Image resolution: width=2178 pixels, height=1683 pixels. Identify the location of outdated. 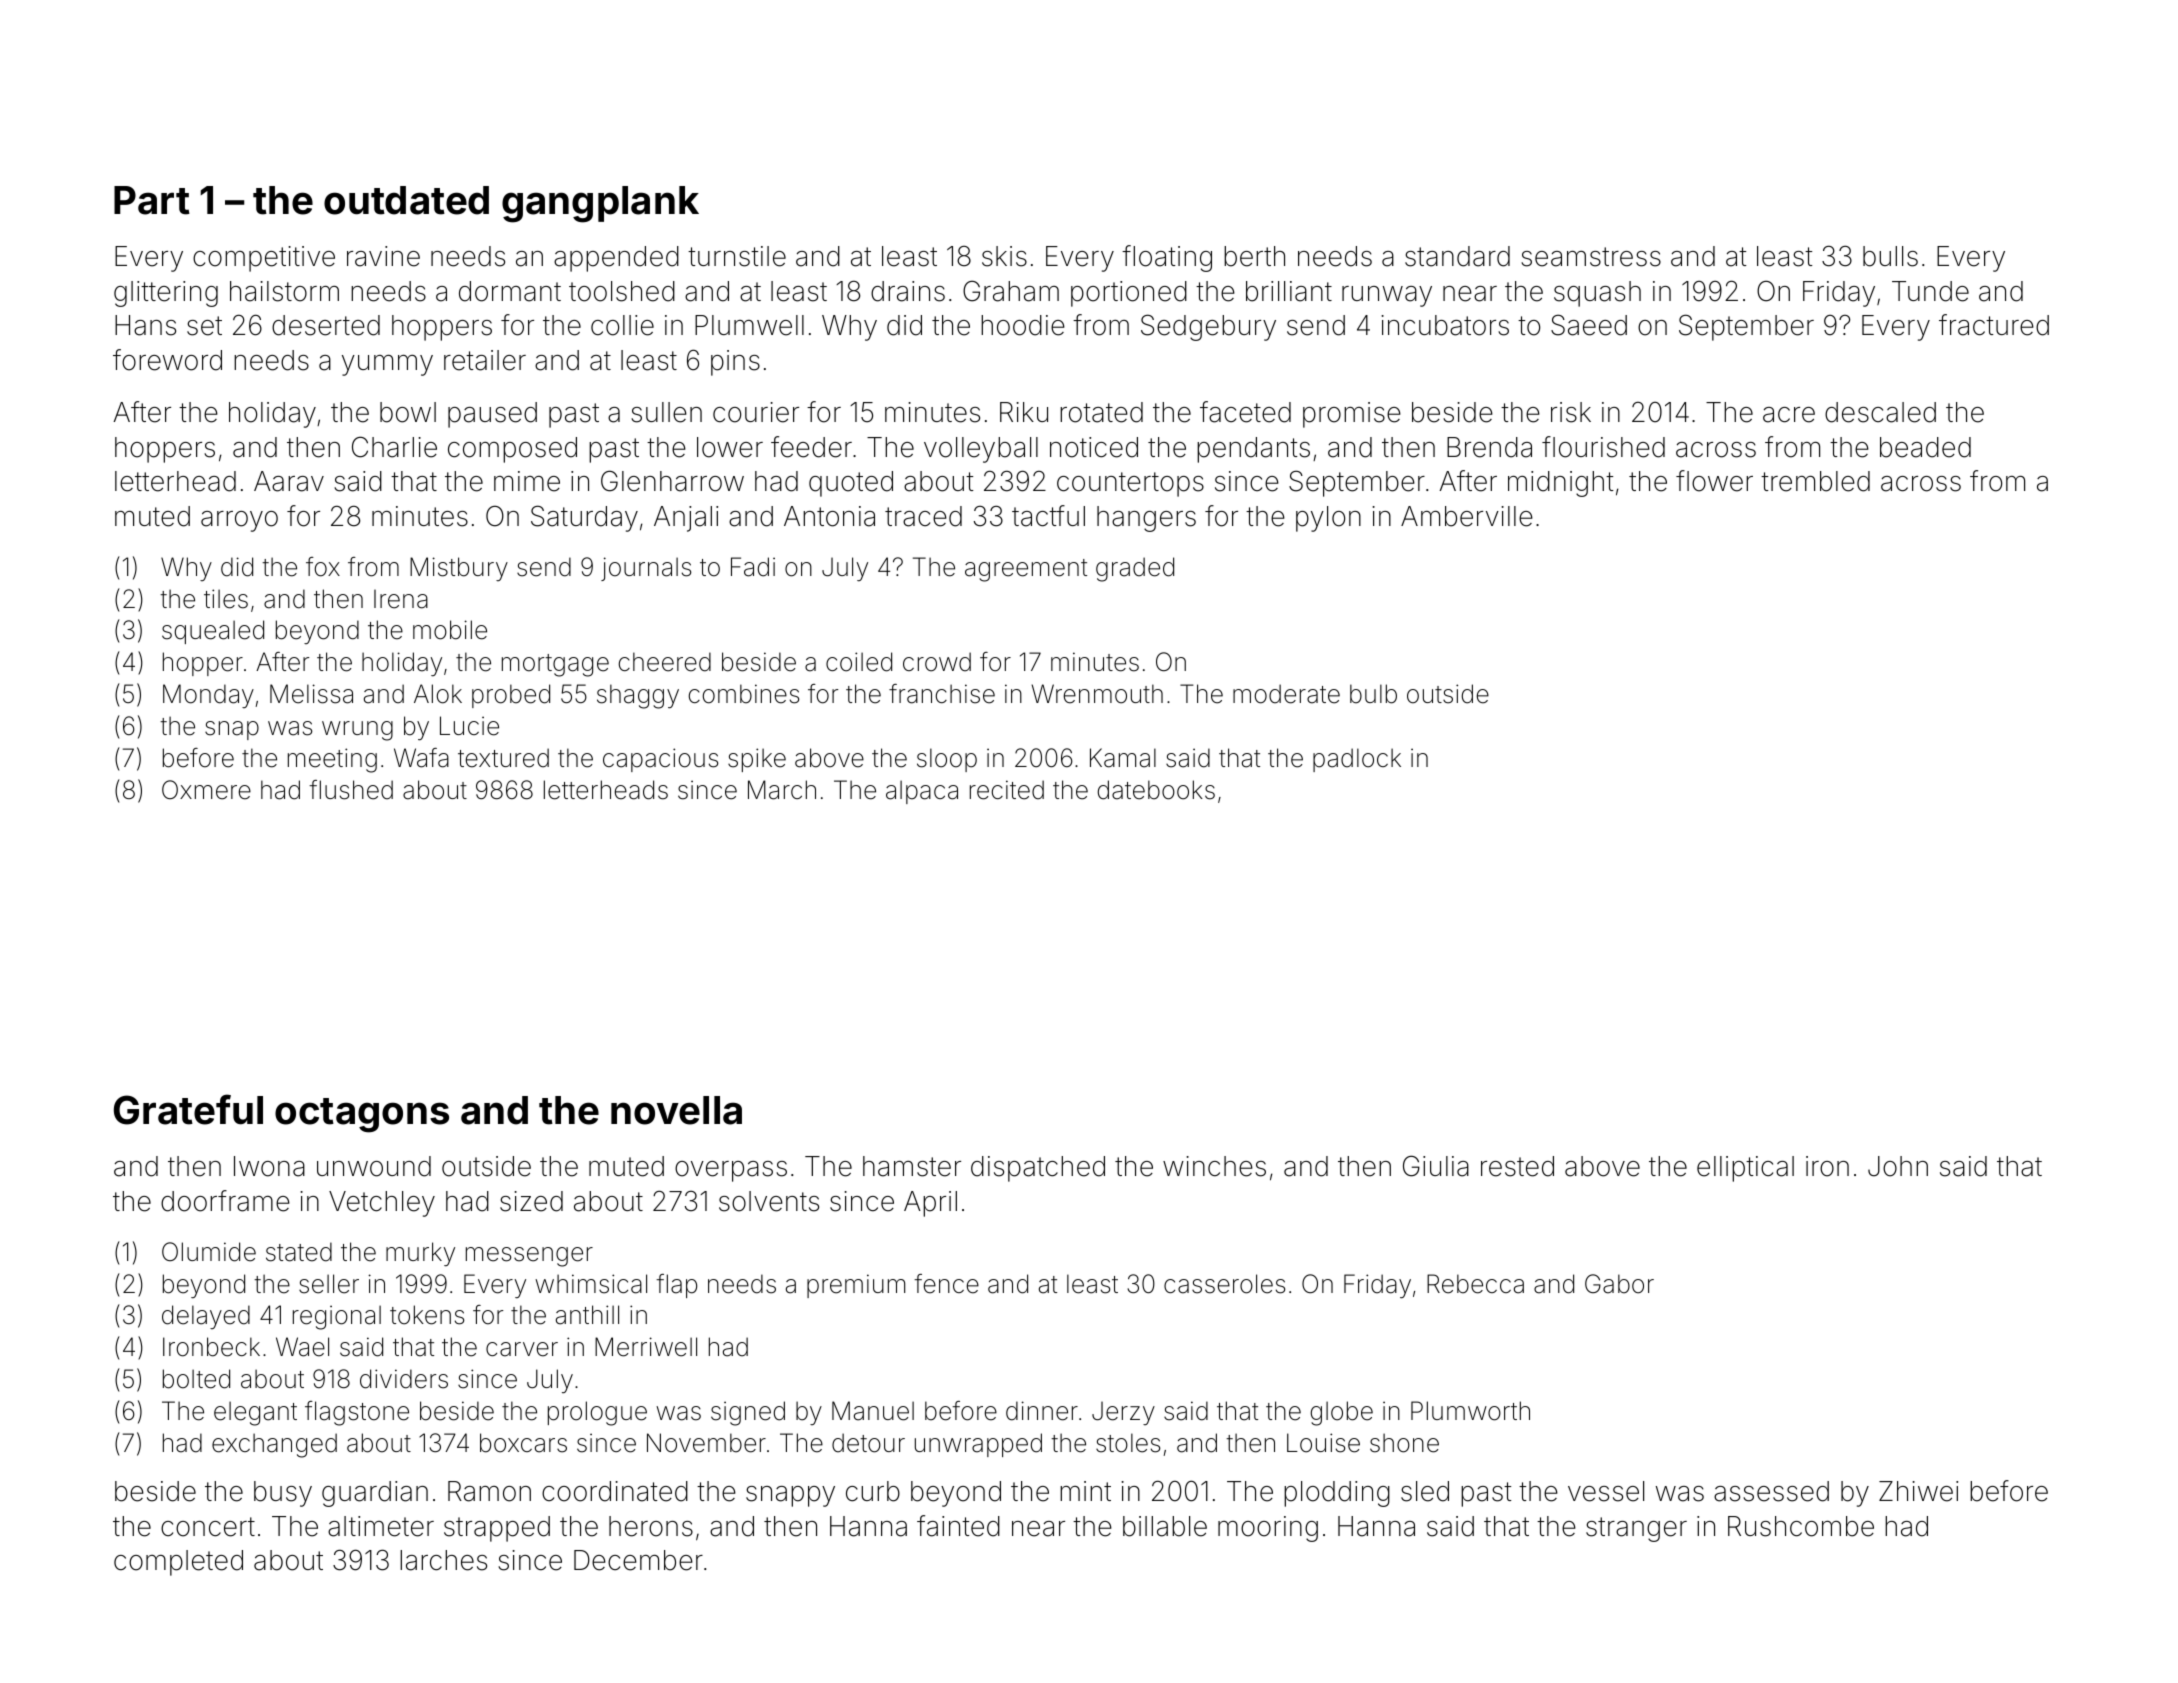
(406, 200).
